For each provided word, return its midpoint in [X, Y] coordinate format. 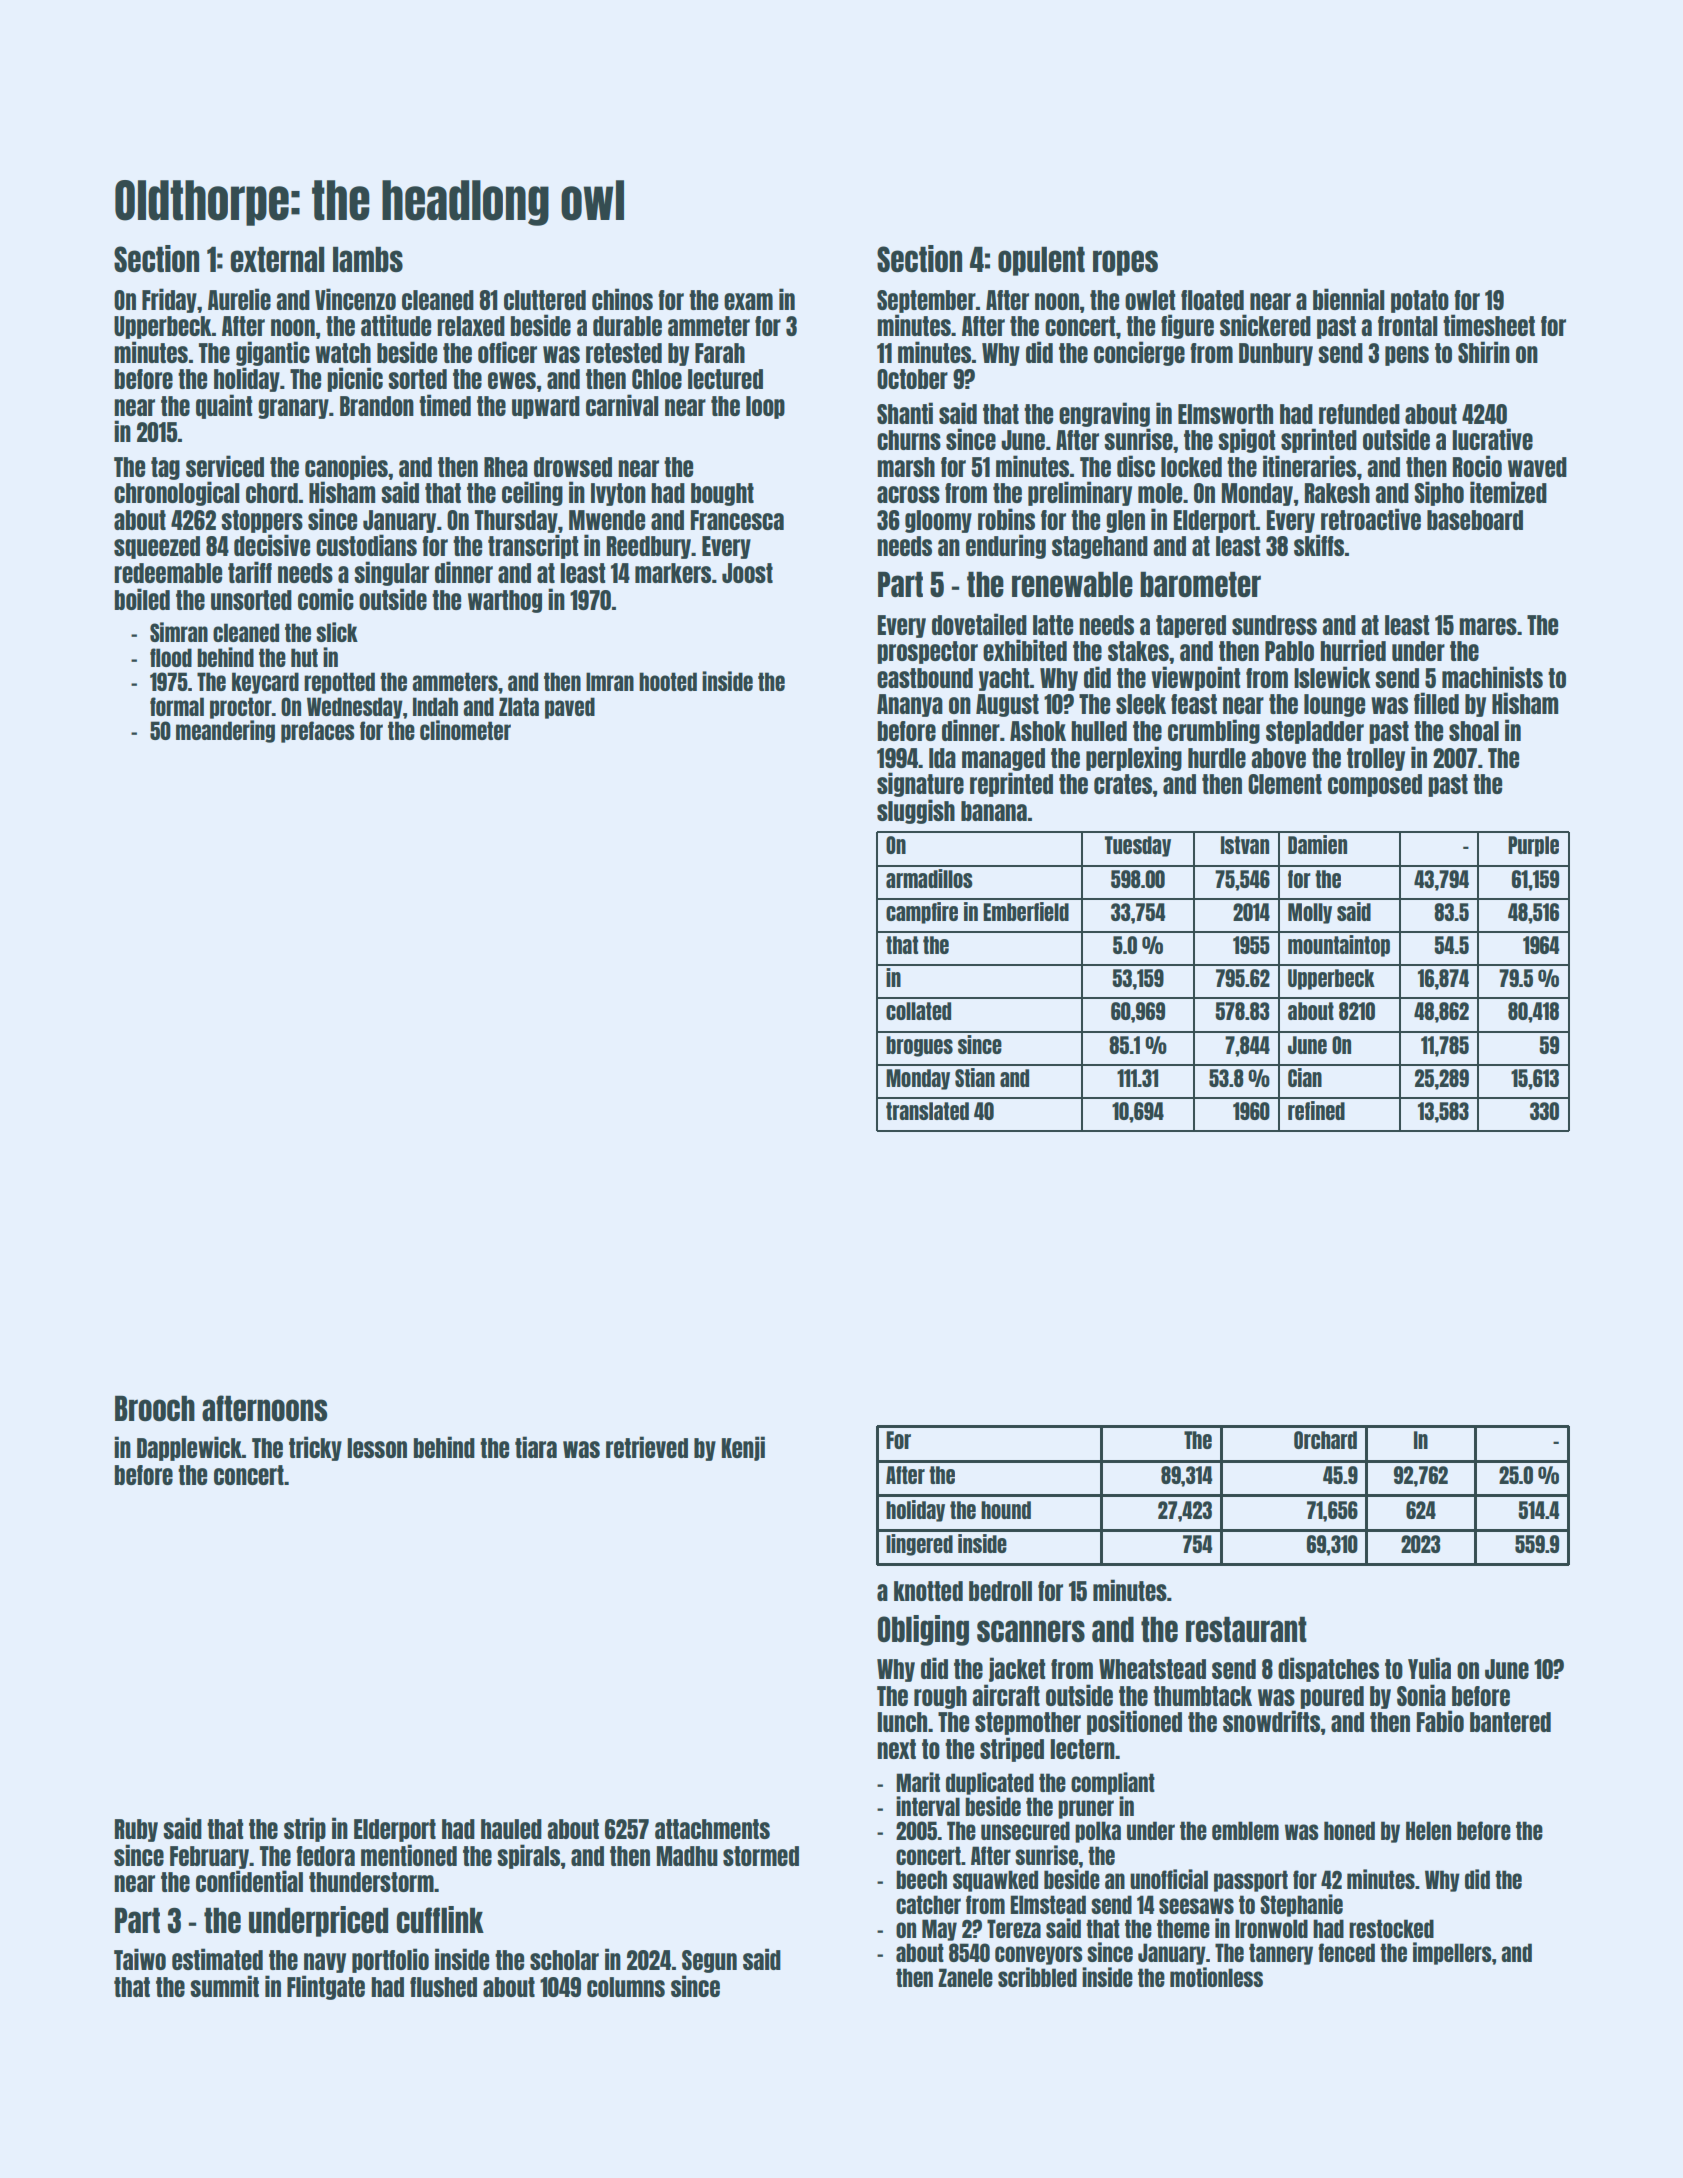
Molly [1310, 913]
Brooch [155, 1408]
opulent [1041, 261]
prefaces [318, 732]
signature [920, 784]
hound [1006, 1510]
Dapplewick [189, 1448]
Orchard [1325, 1440]
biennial [1349, 299]
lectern [1082, 1749]
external [277, 259]
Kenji [743, 1448]
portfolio [390, 1960]
